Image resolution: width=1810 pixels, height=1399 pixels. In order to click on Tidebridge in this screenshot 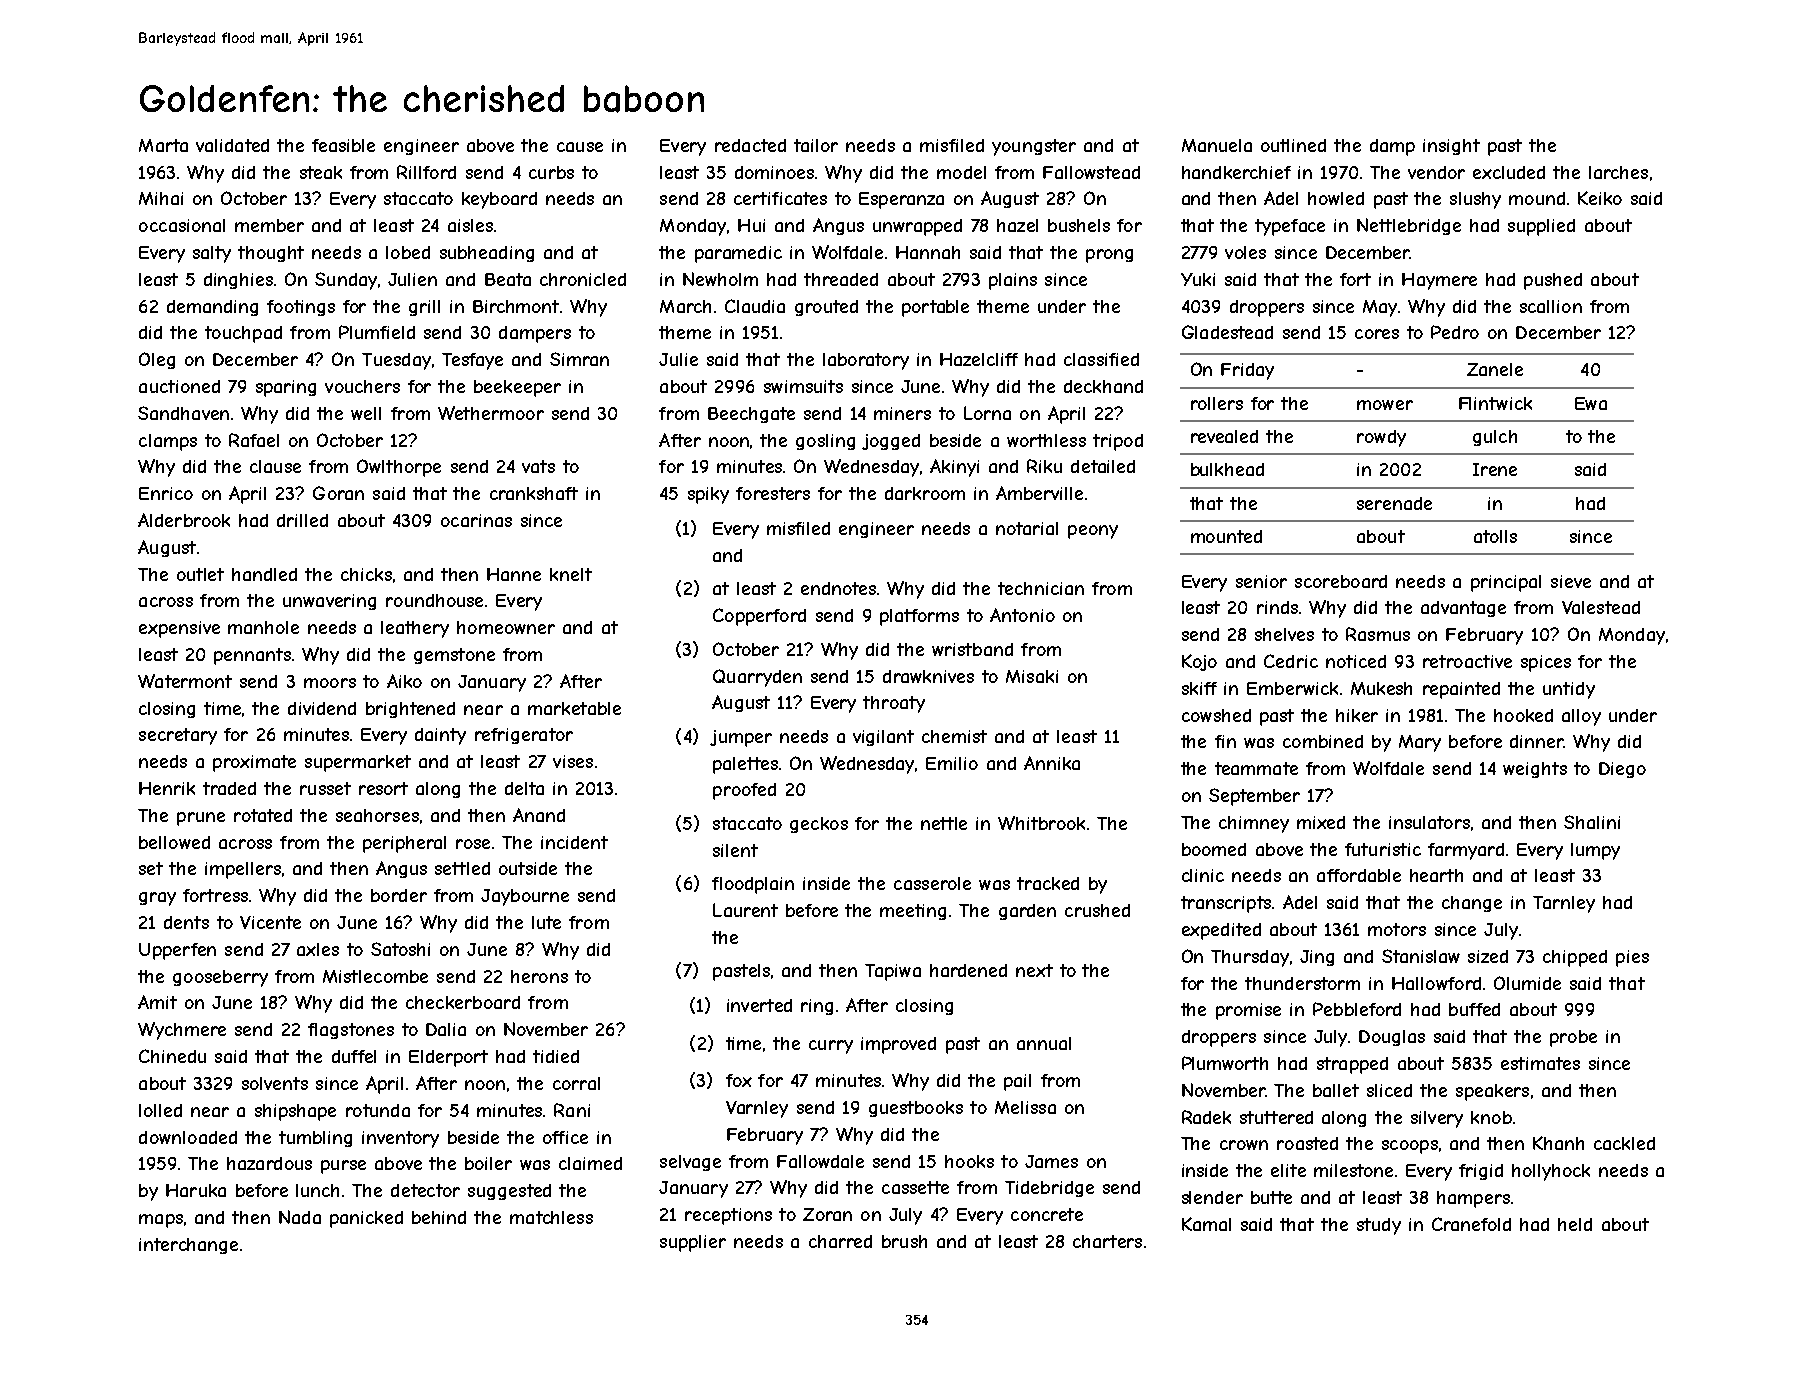, I will do `click(1049, 1189)`.
